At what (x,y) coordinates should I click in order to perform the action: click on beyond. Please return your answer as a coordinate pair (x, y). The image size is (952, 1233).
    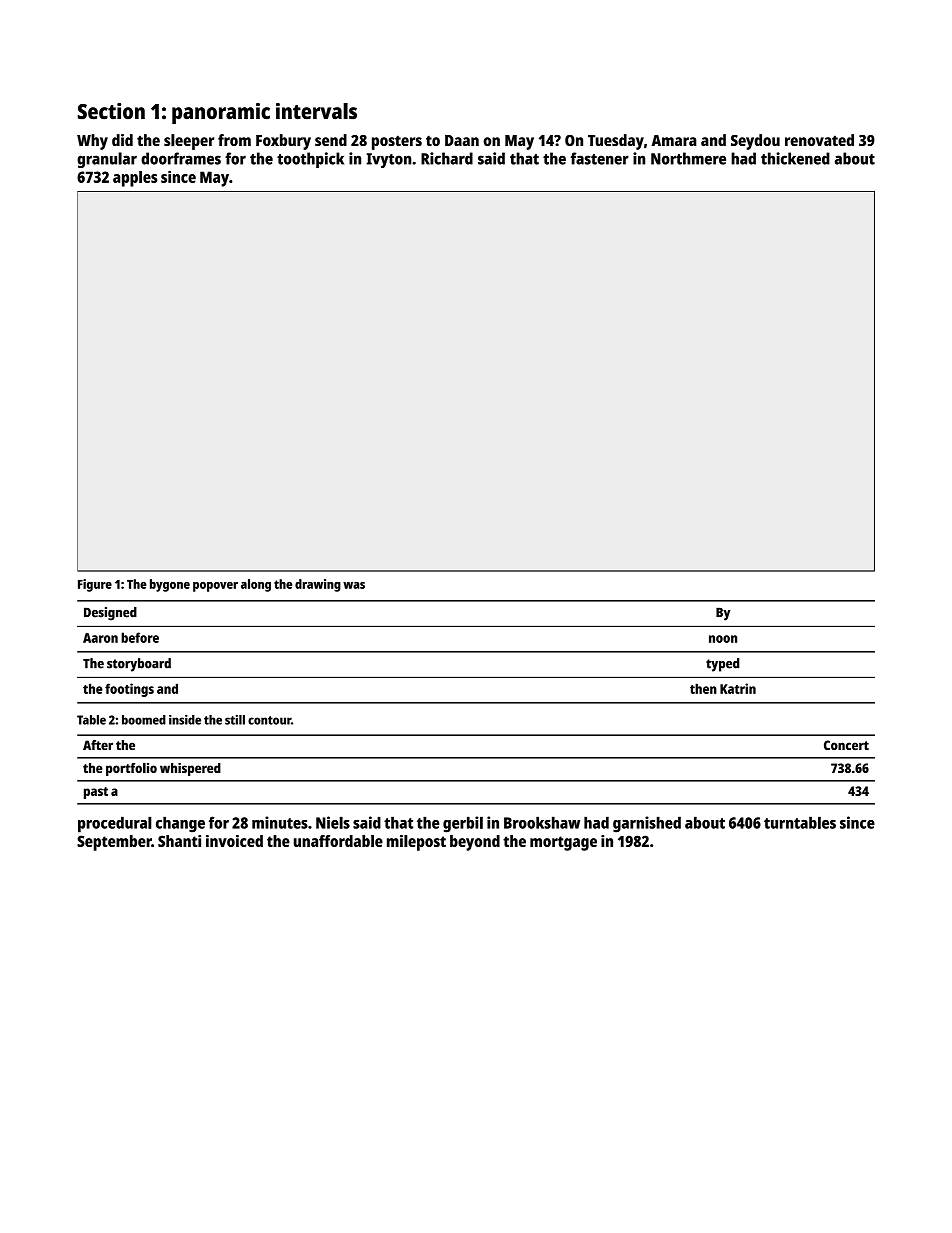
    Looking at the image, I should click on (475, 843).
